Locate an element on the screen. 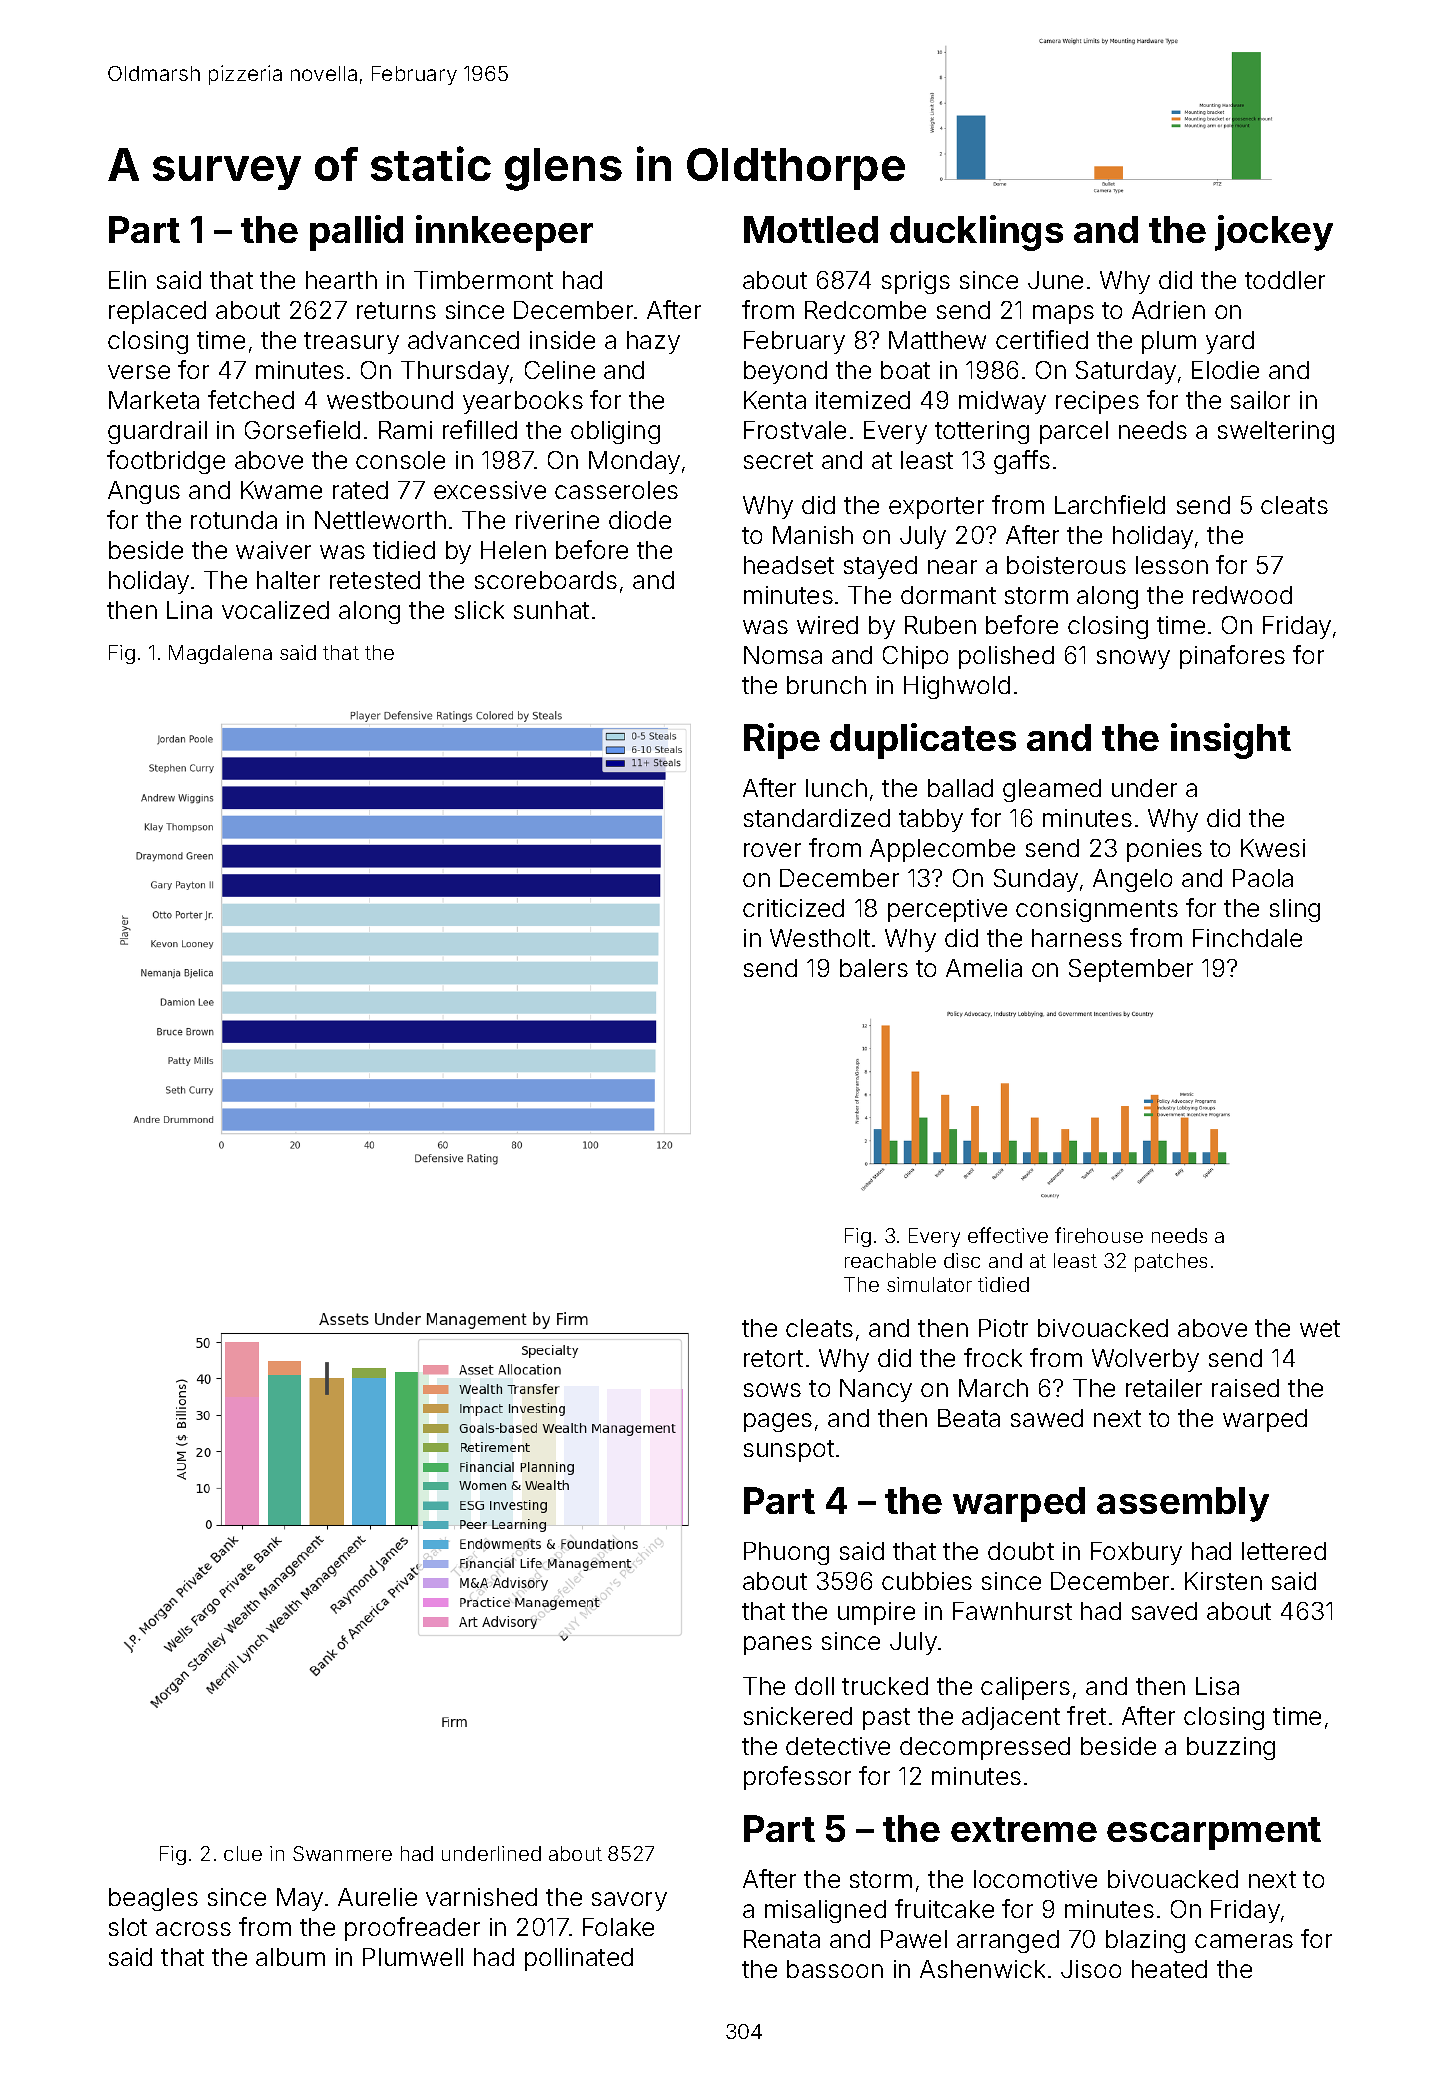 The height and width of the screenshot is (2100, 1450). sunspot is located at coordinates (789, 1451).
